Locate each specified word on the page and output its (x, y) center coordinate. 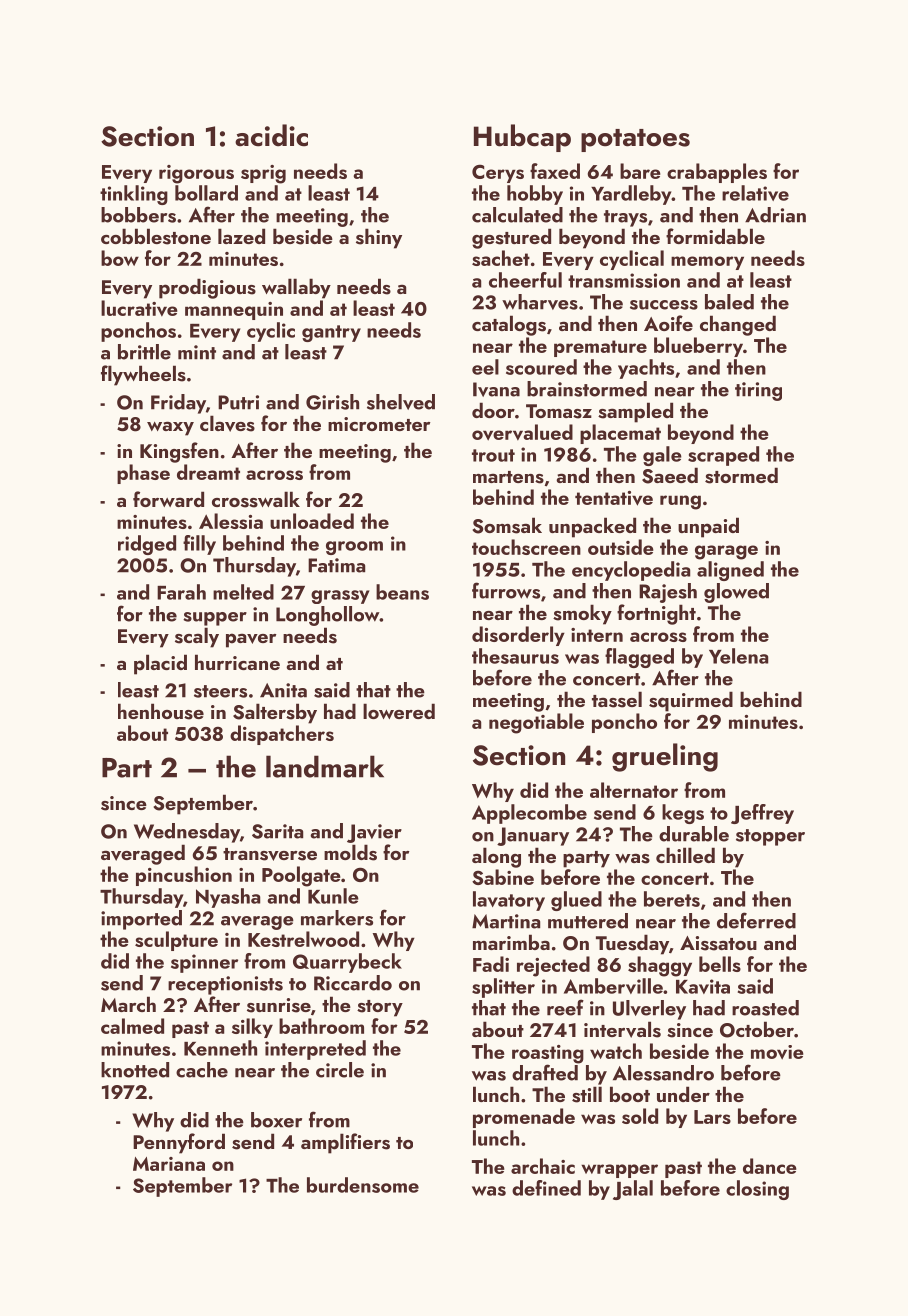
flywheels (143, 375)
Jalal (633, 1190)
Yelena (738, 656)
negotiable (536, 723)
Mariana (169, 1164)
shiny (379, 238)
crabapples (717, 173)
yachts (646, 369)
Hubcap (522, 138)
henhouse (161, 711)
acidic (271, 135)
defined (546, 1188)
